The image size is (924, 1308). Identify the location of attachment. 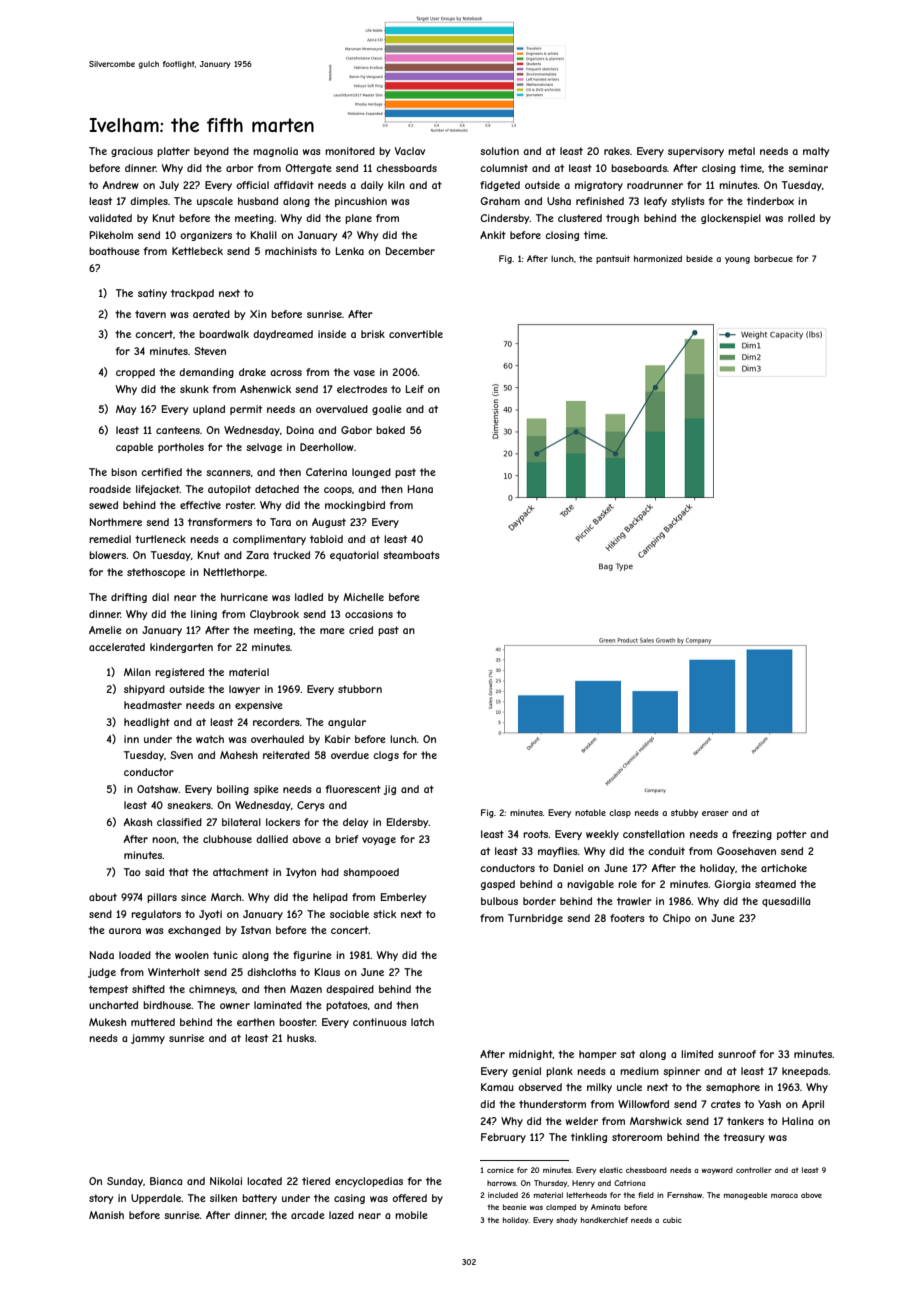
(241, 872).
